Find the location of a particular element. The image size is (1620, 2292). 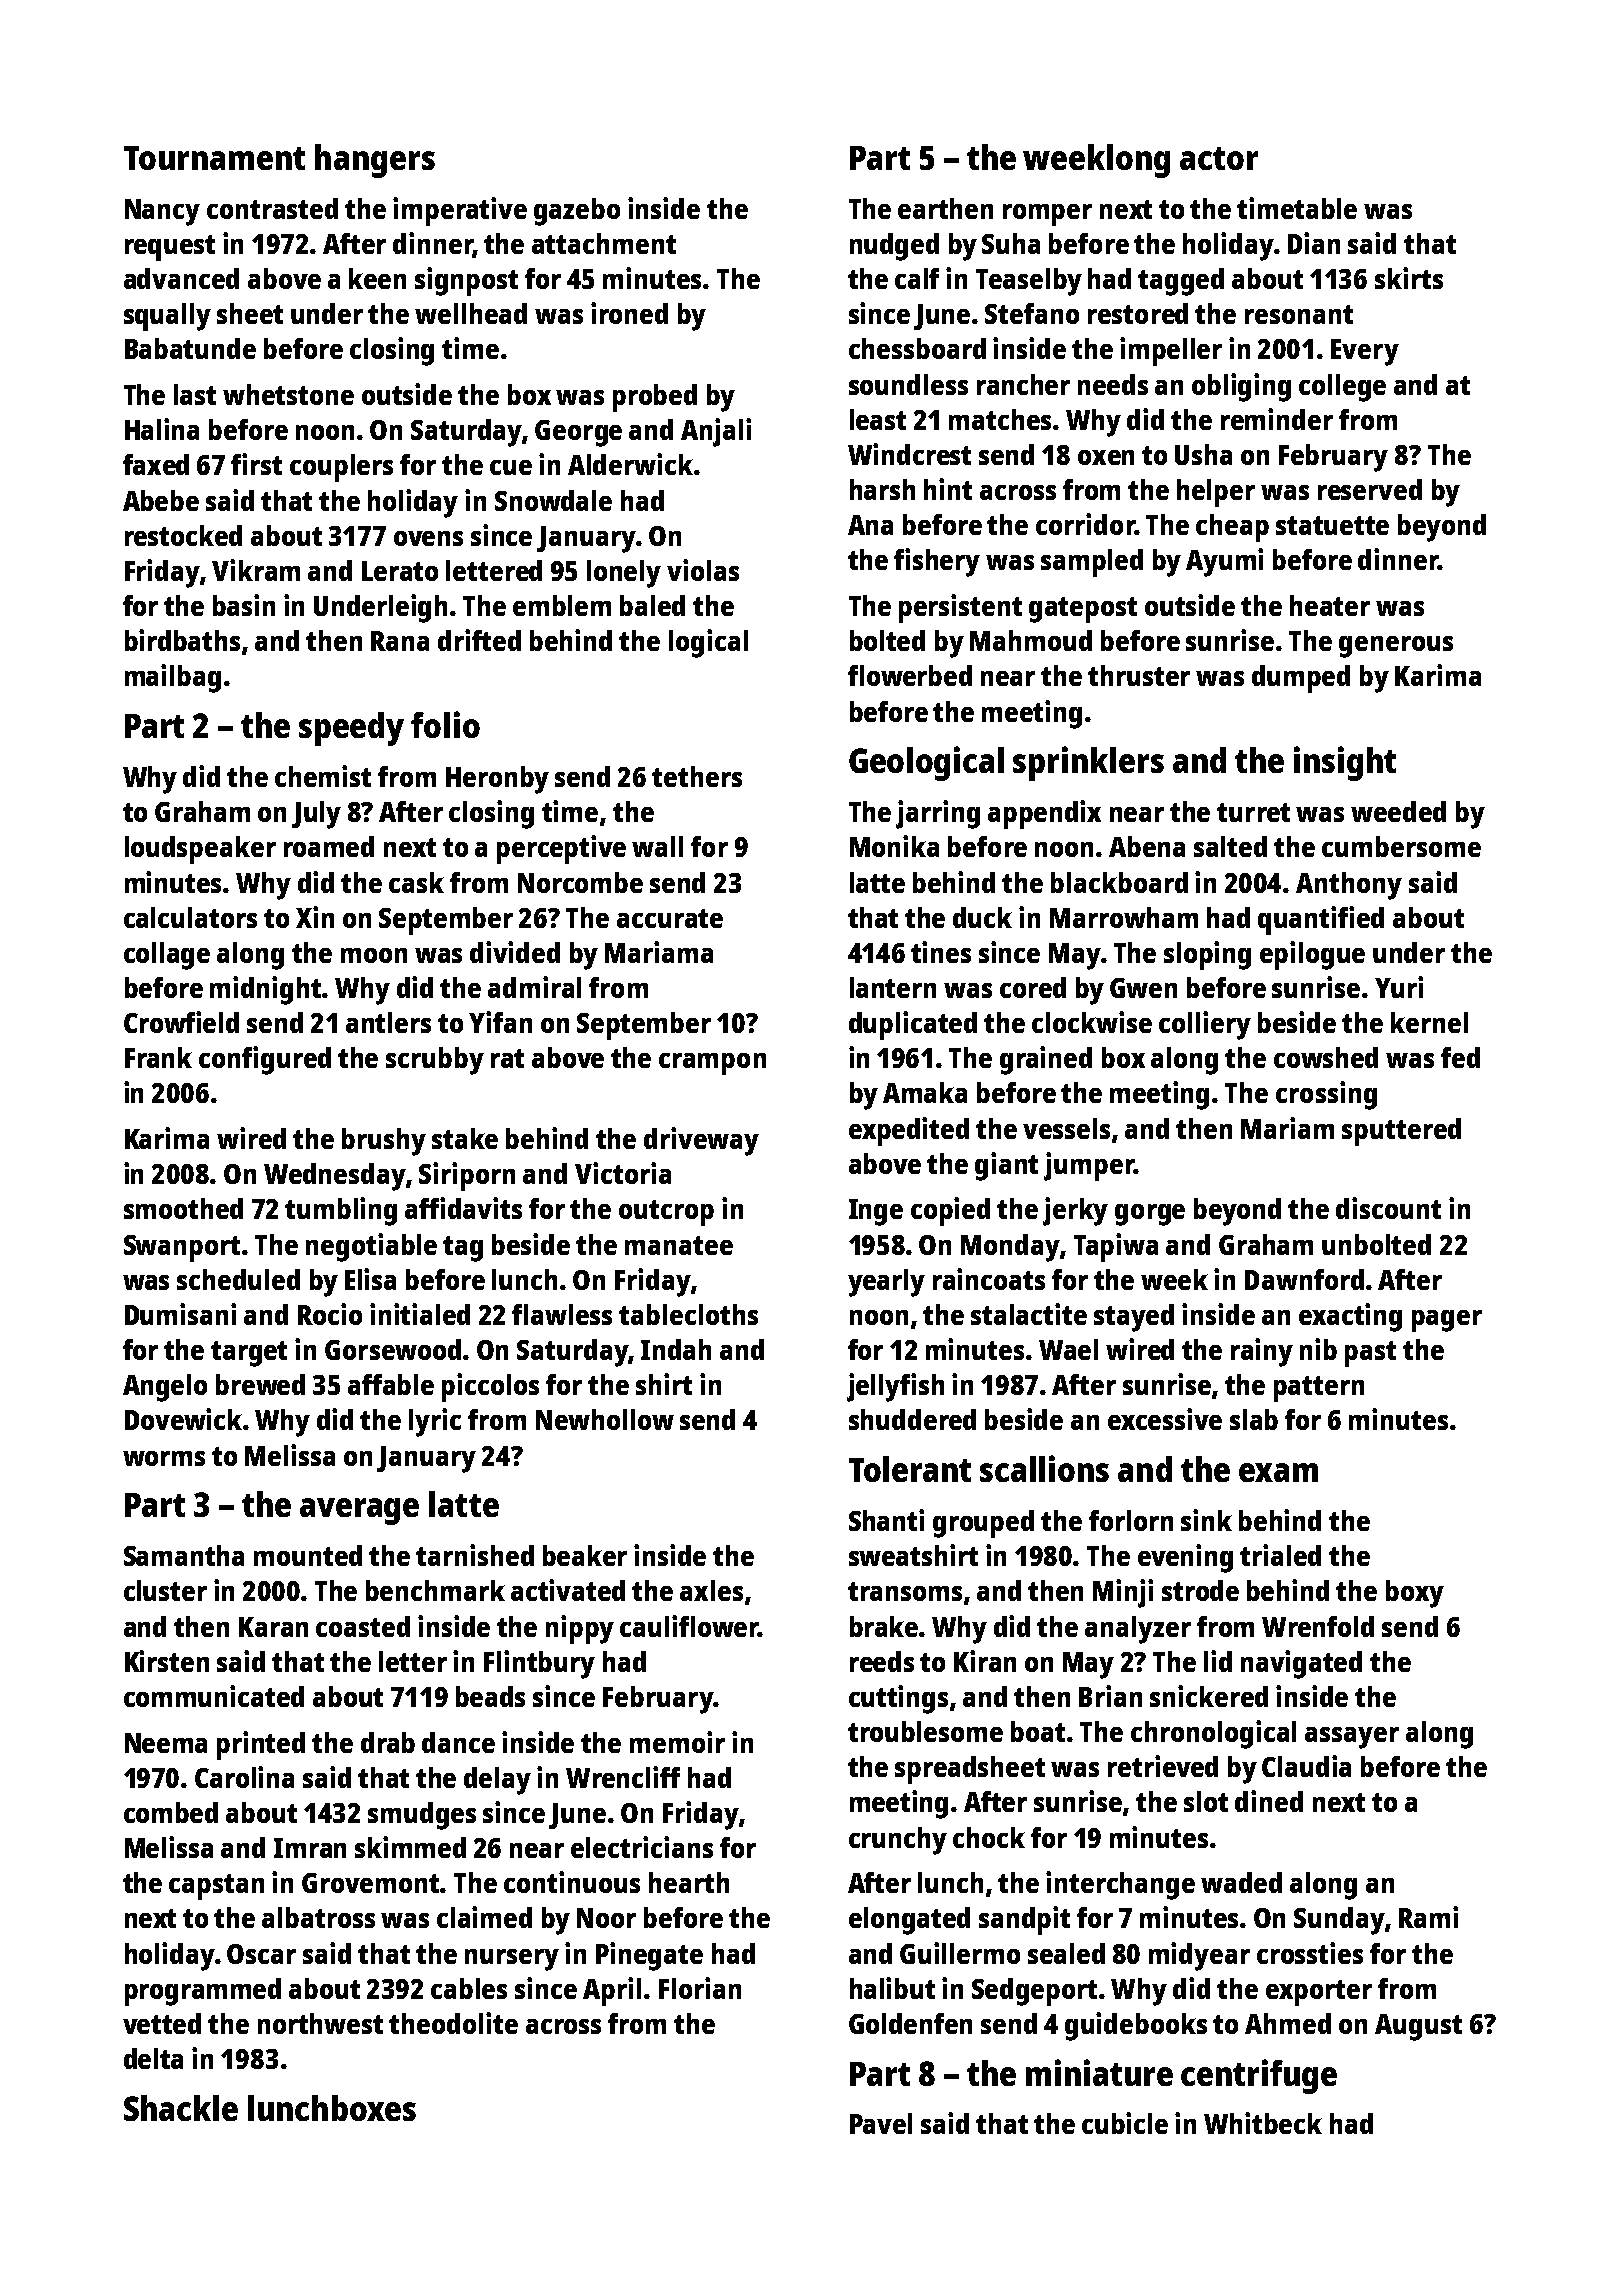

programmed is located at coordinates (203, 1992).
